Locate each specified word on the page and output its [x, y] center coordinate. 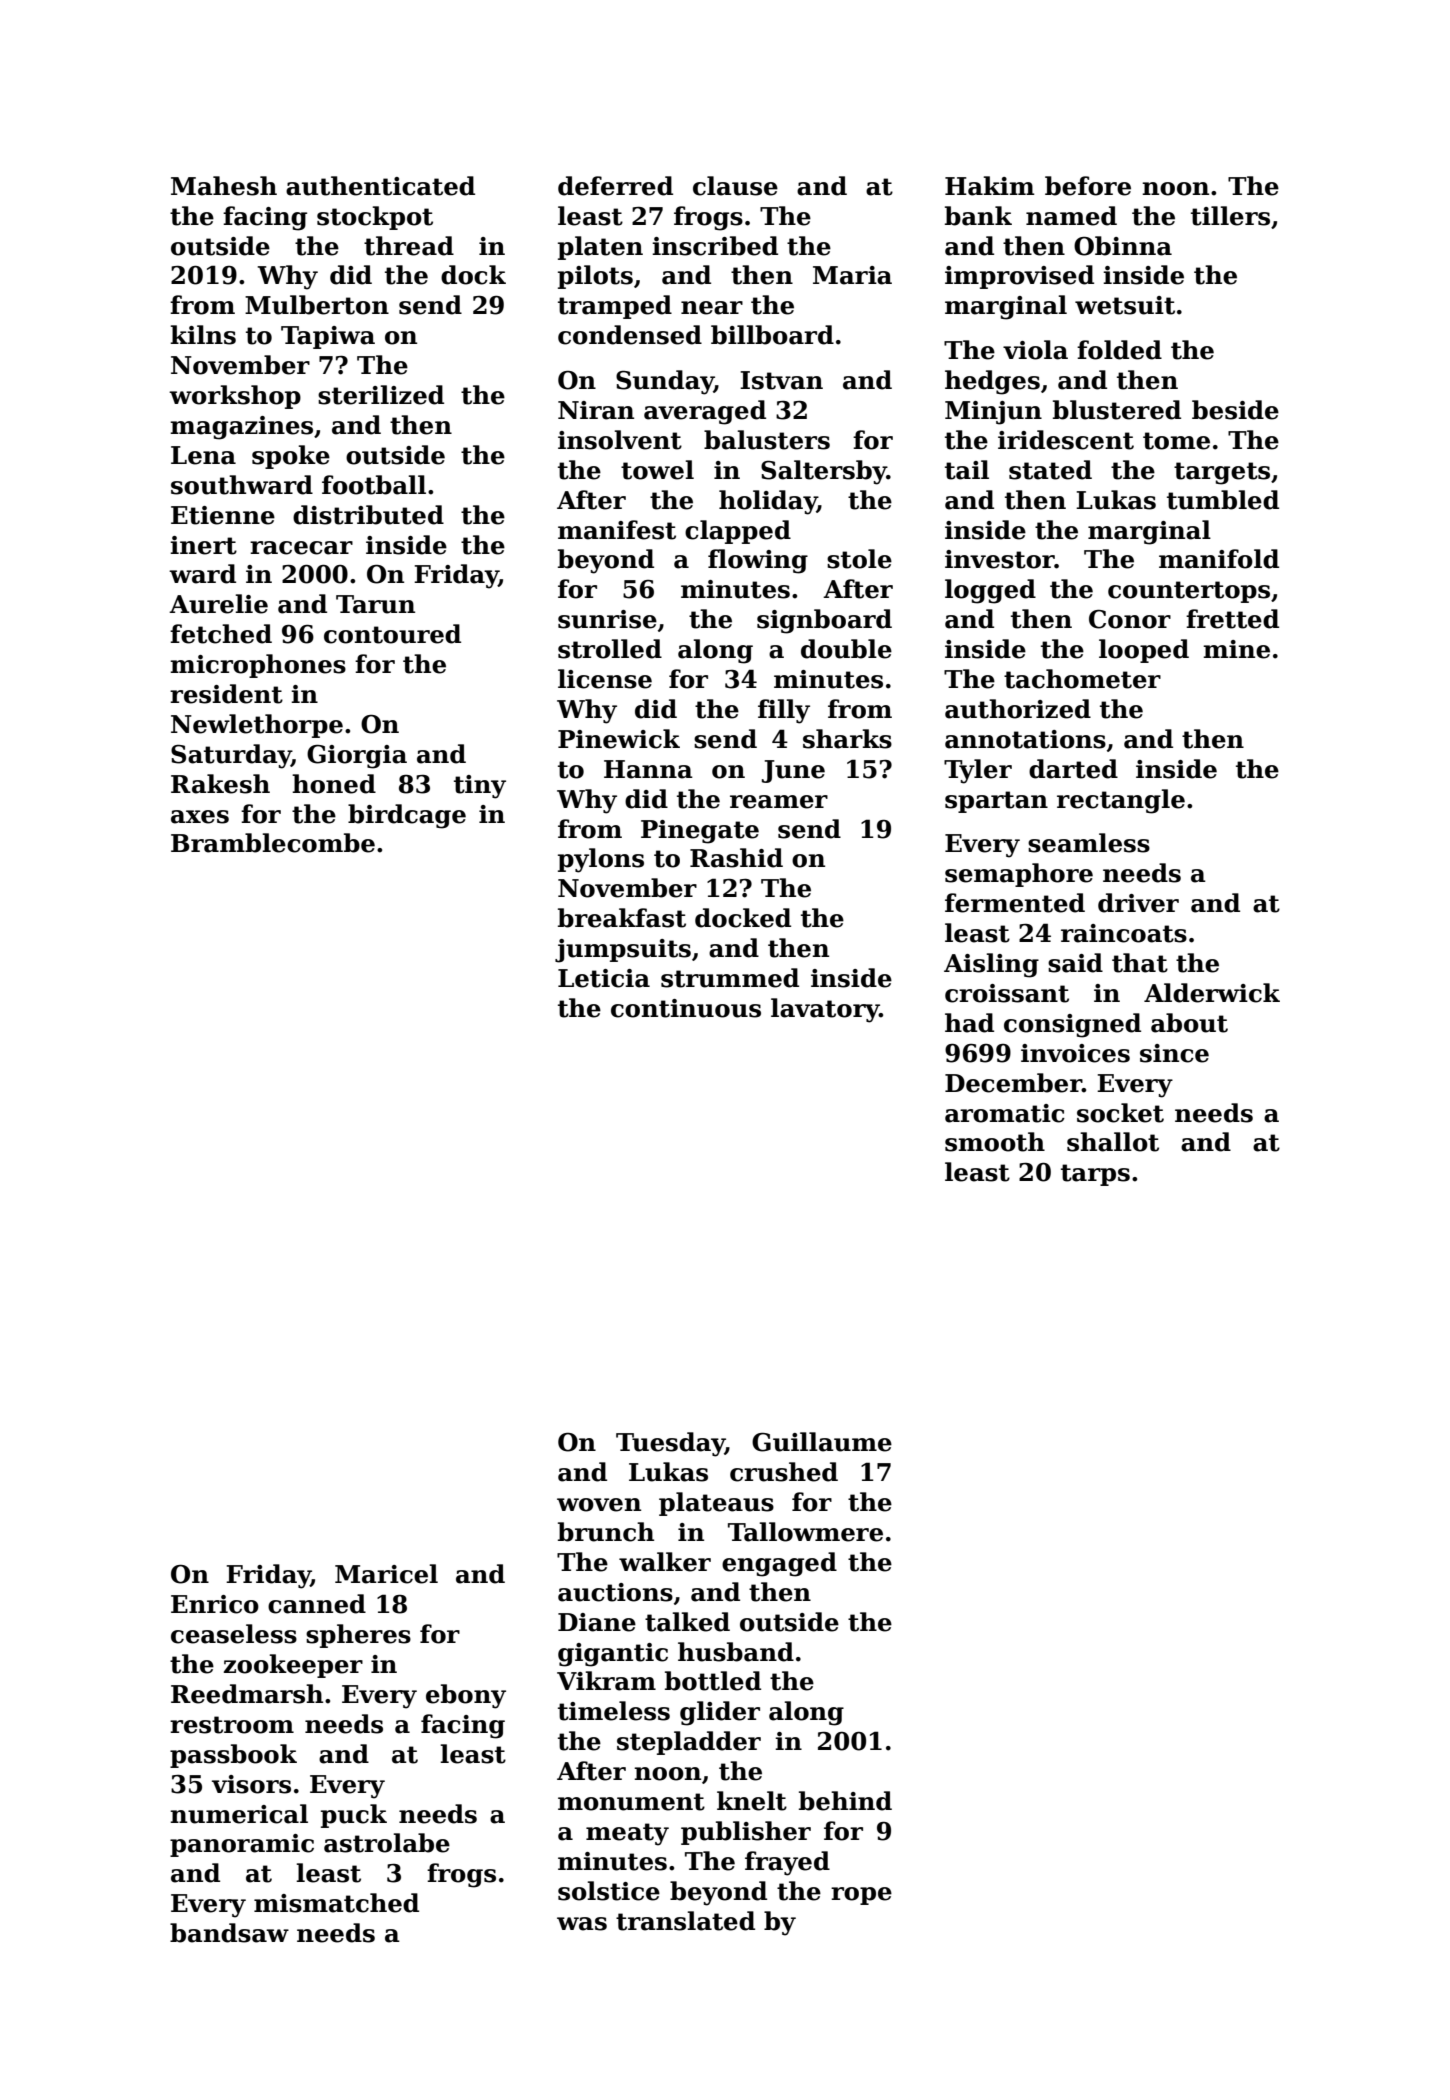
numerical [239, 1814]
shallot [1113, 1142]
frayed [787, 1863]
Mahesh [224, 186]
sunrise [607, 619]
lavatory [825, 1010]
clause [735, 186]
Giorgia [357, 757]
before [1088, 186]
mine [1236, 649]
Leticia [604, 978]
